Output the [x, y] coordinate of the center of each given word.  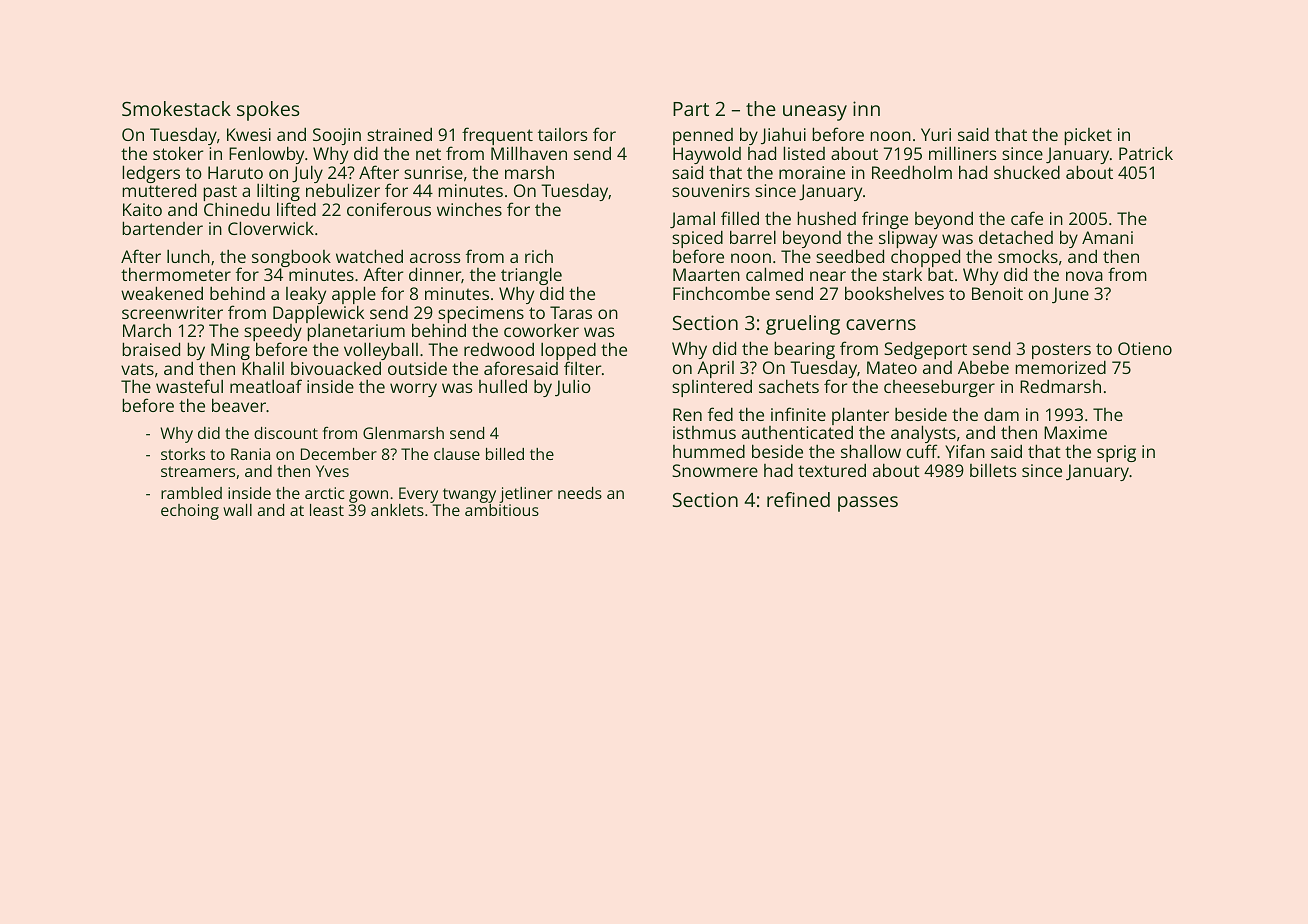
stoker [178, 153]
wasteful [189, 386]
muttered [159, 190]
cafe [1027, 218]
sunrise [433, 172]
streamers [198, 471]
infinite [798, 414]
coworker [541, 330]
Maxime [1075, 432]
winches [469, 209]
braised [151, 349]
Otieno [1145, 348]
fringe [885, 221]
